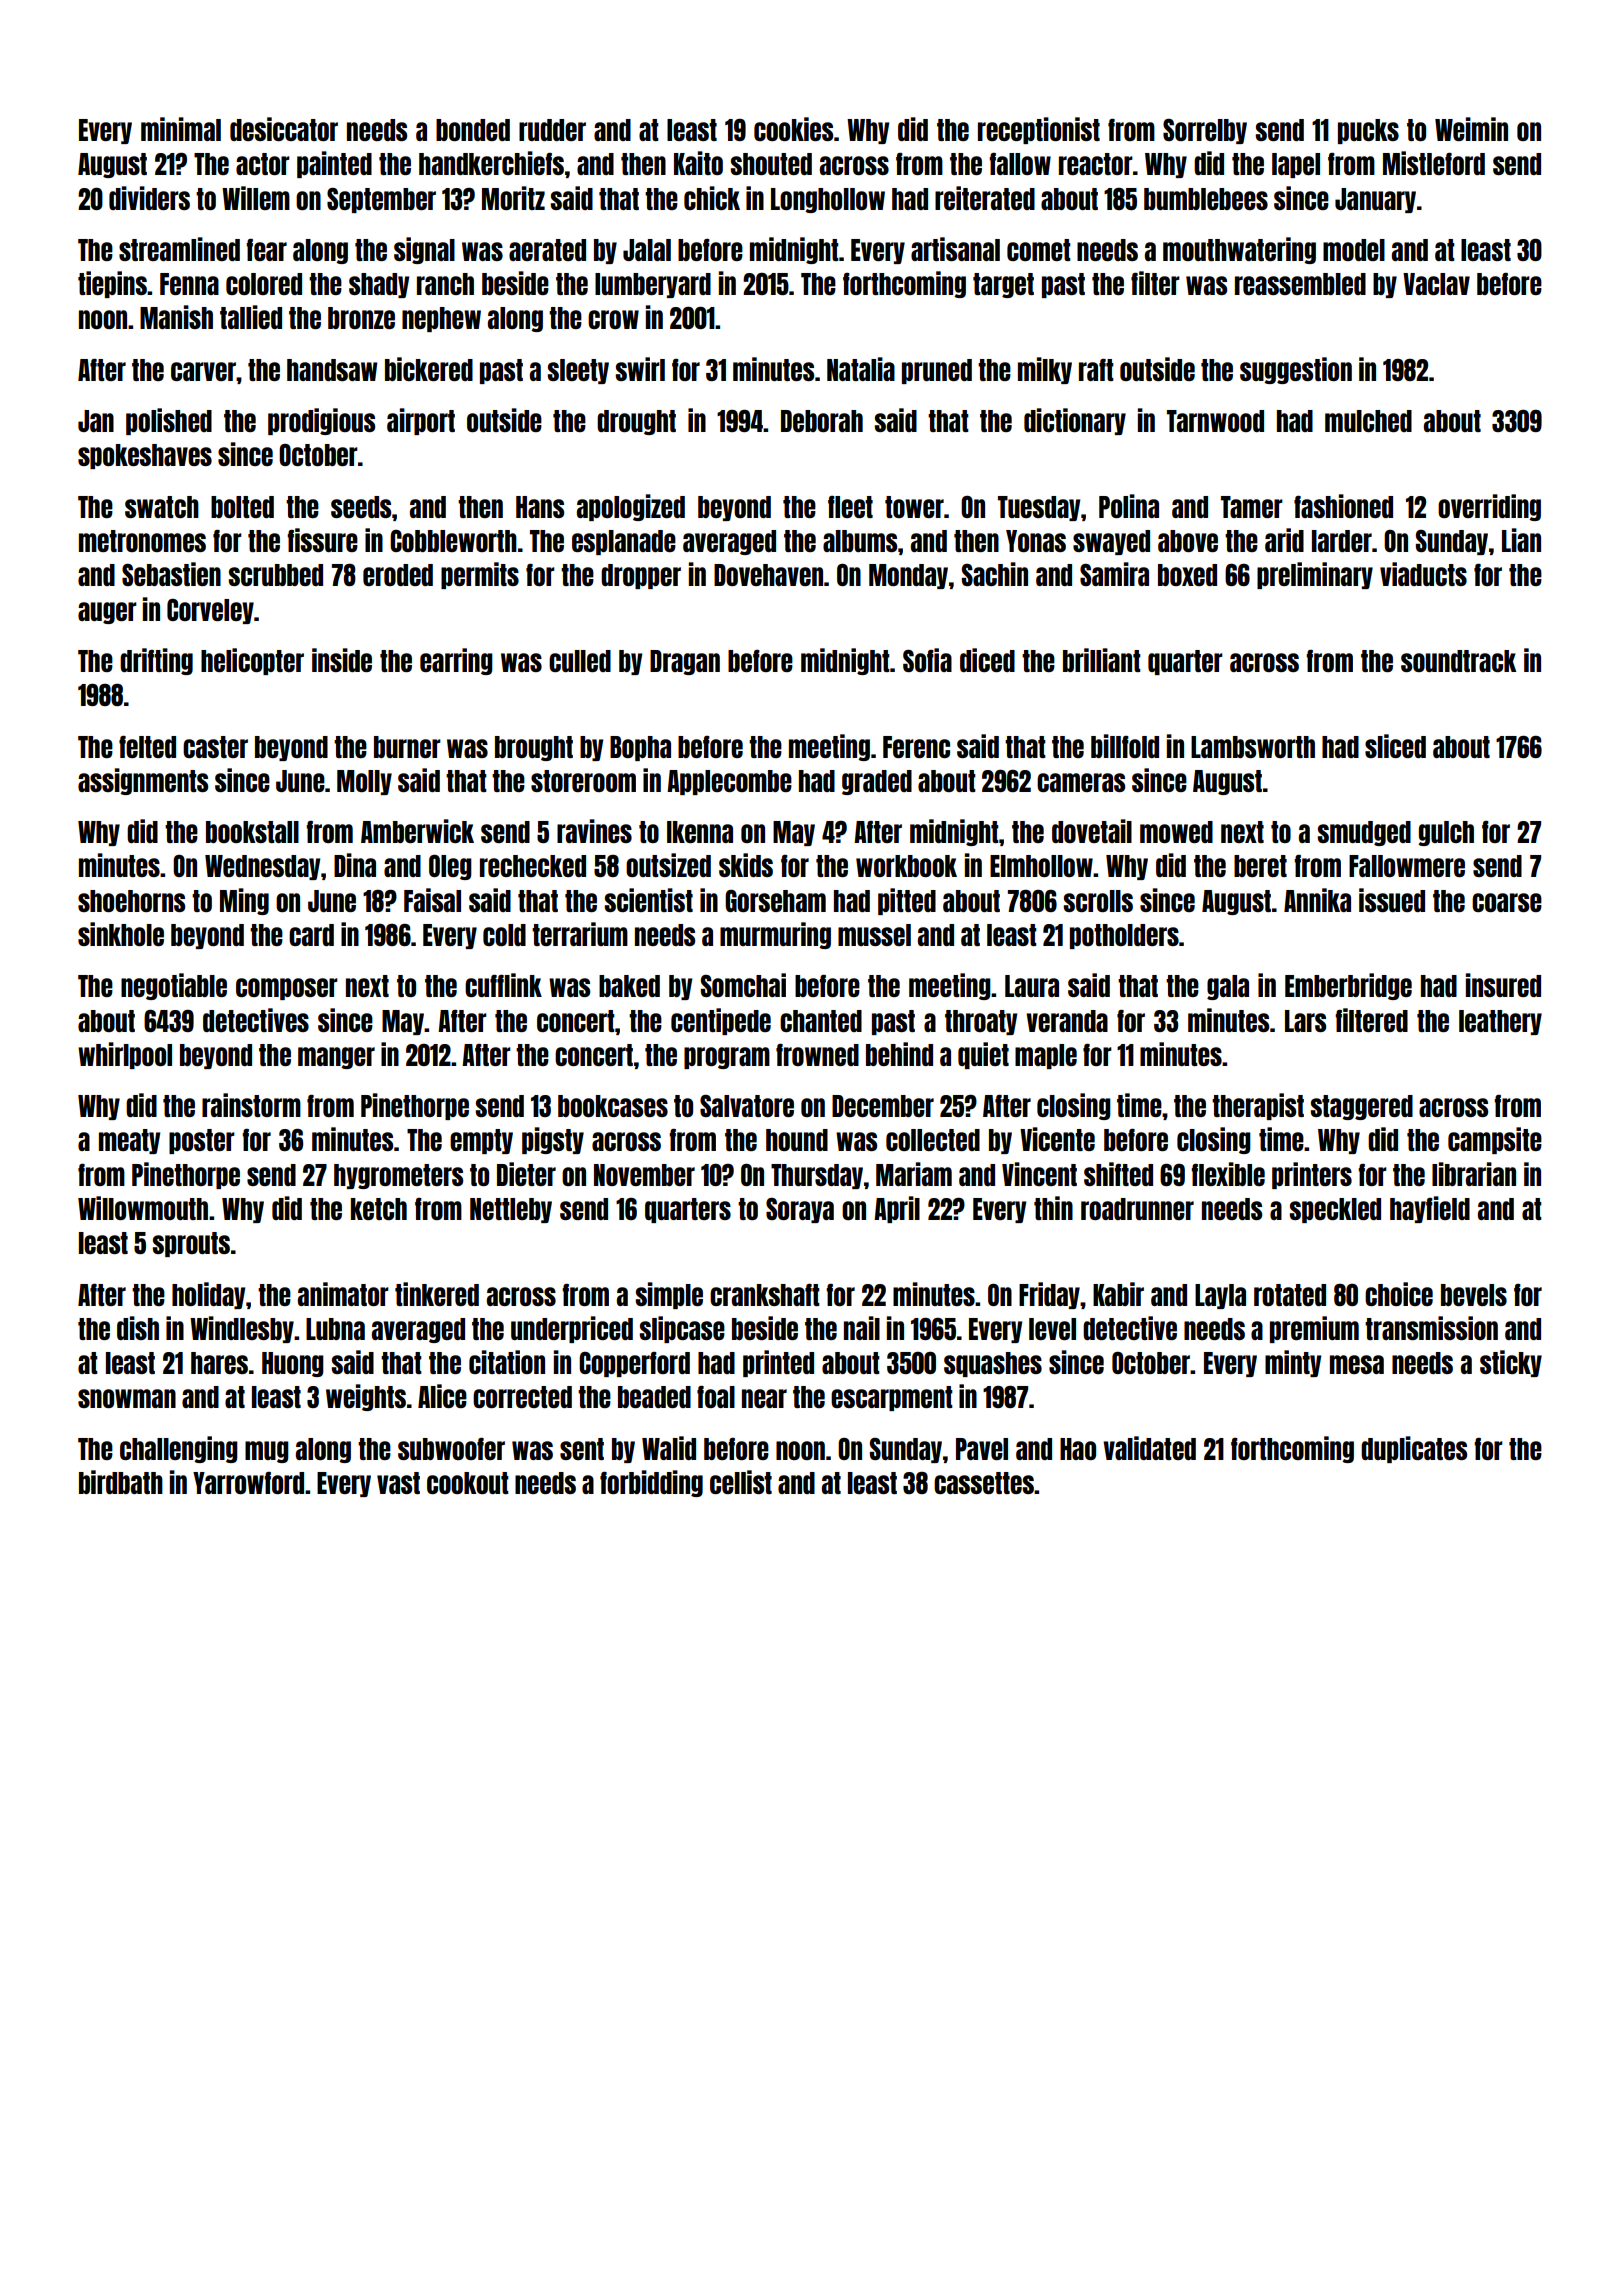  I want to click on speckled, so click(1335, 1210).
